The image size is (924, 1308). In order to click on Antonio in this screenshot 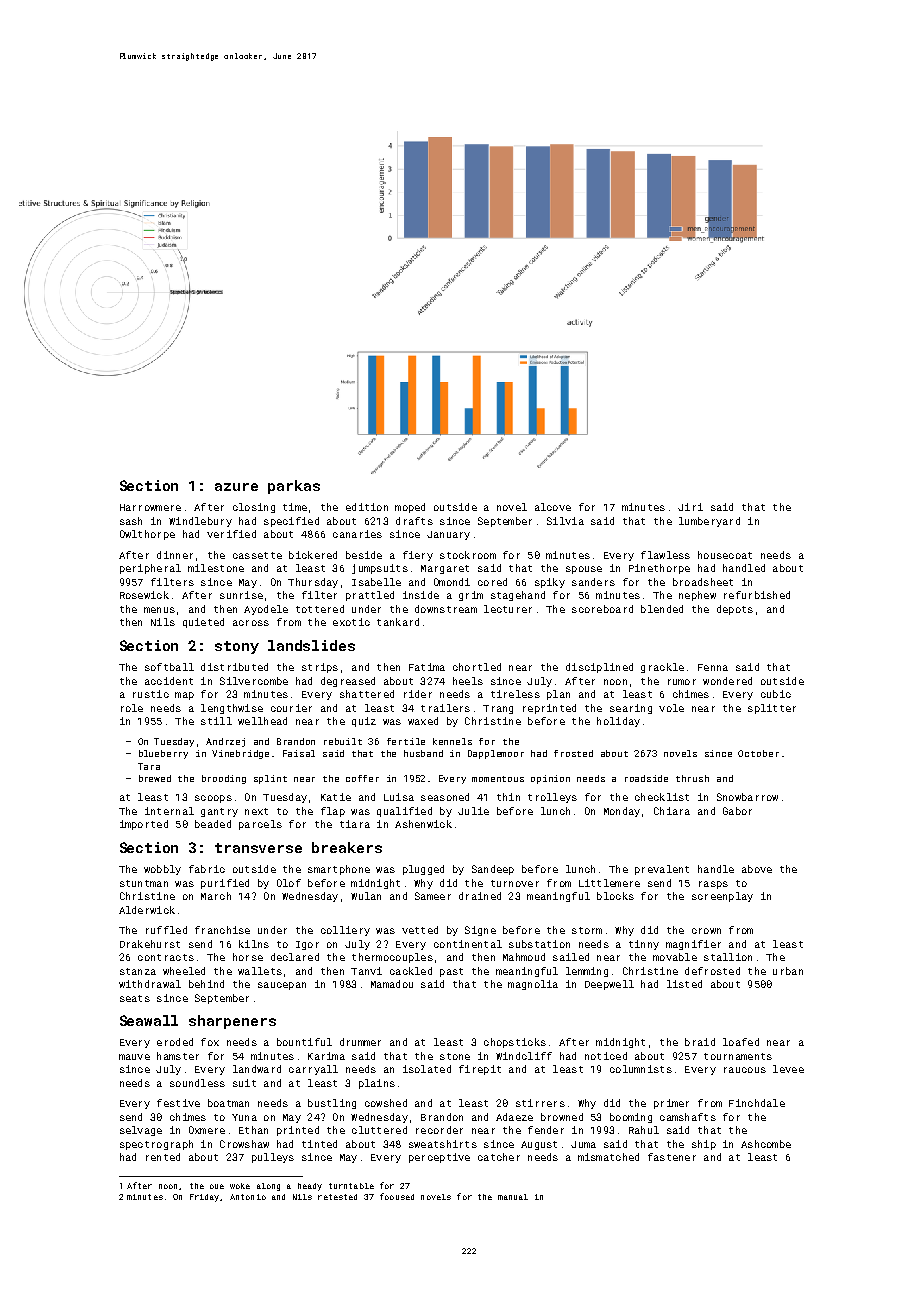, I will do `click(248, 1197)`.
